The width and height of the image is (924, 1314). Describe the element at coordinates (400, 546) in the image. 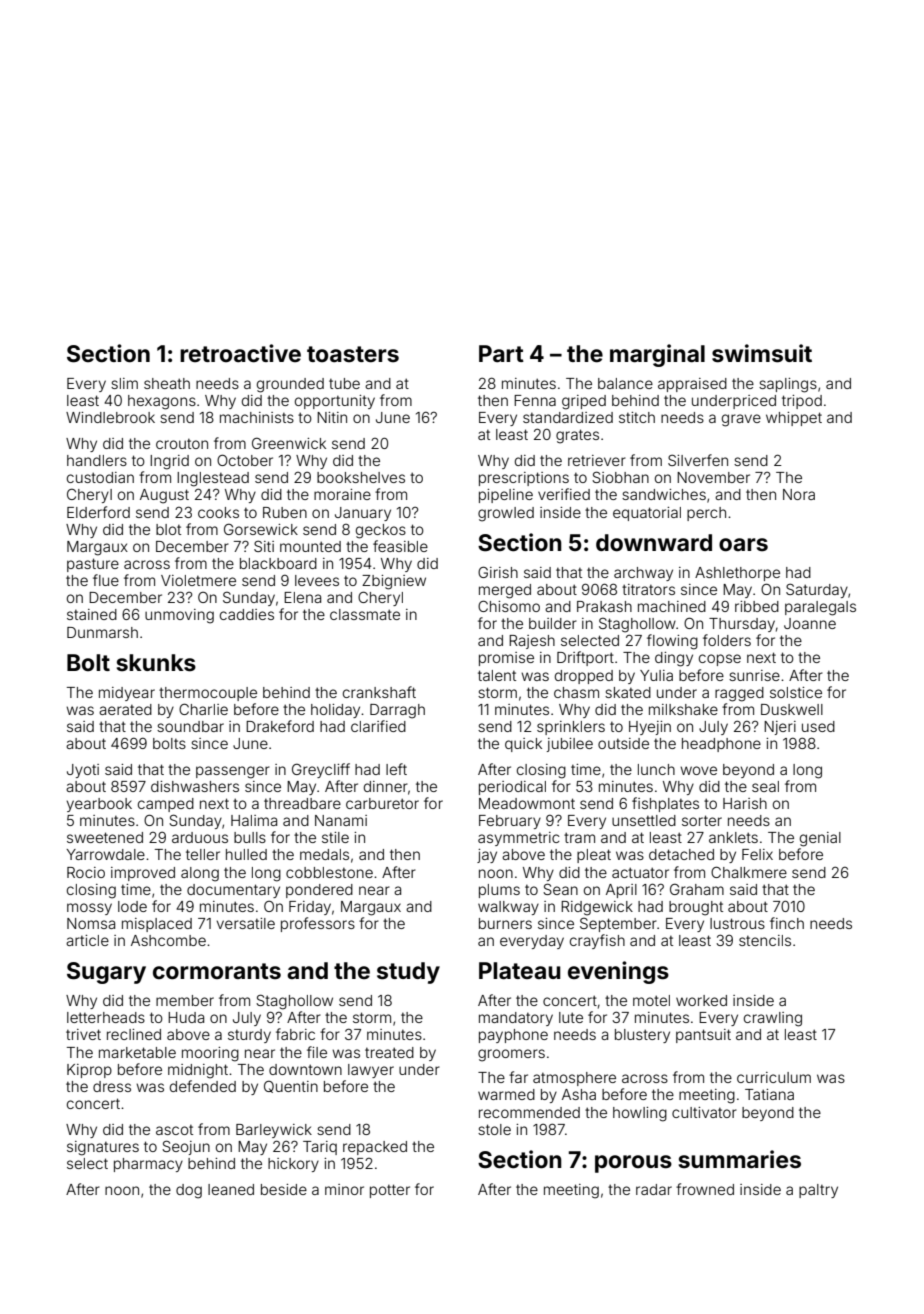

I see `feasible` at that location.
